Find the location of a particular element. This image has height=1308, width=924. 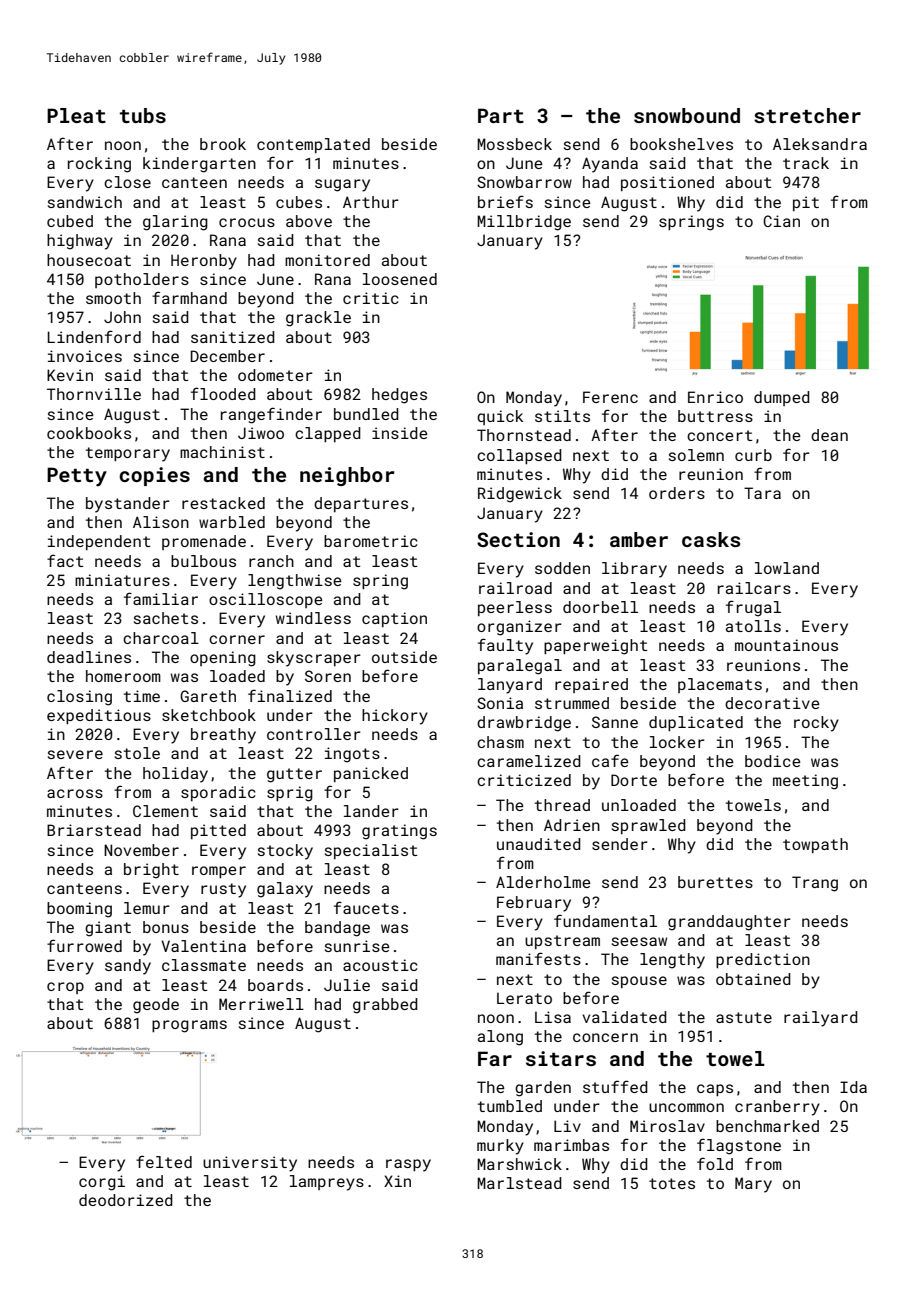

Cian is located at coordinates (781, 221).
